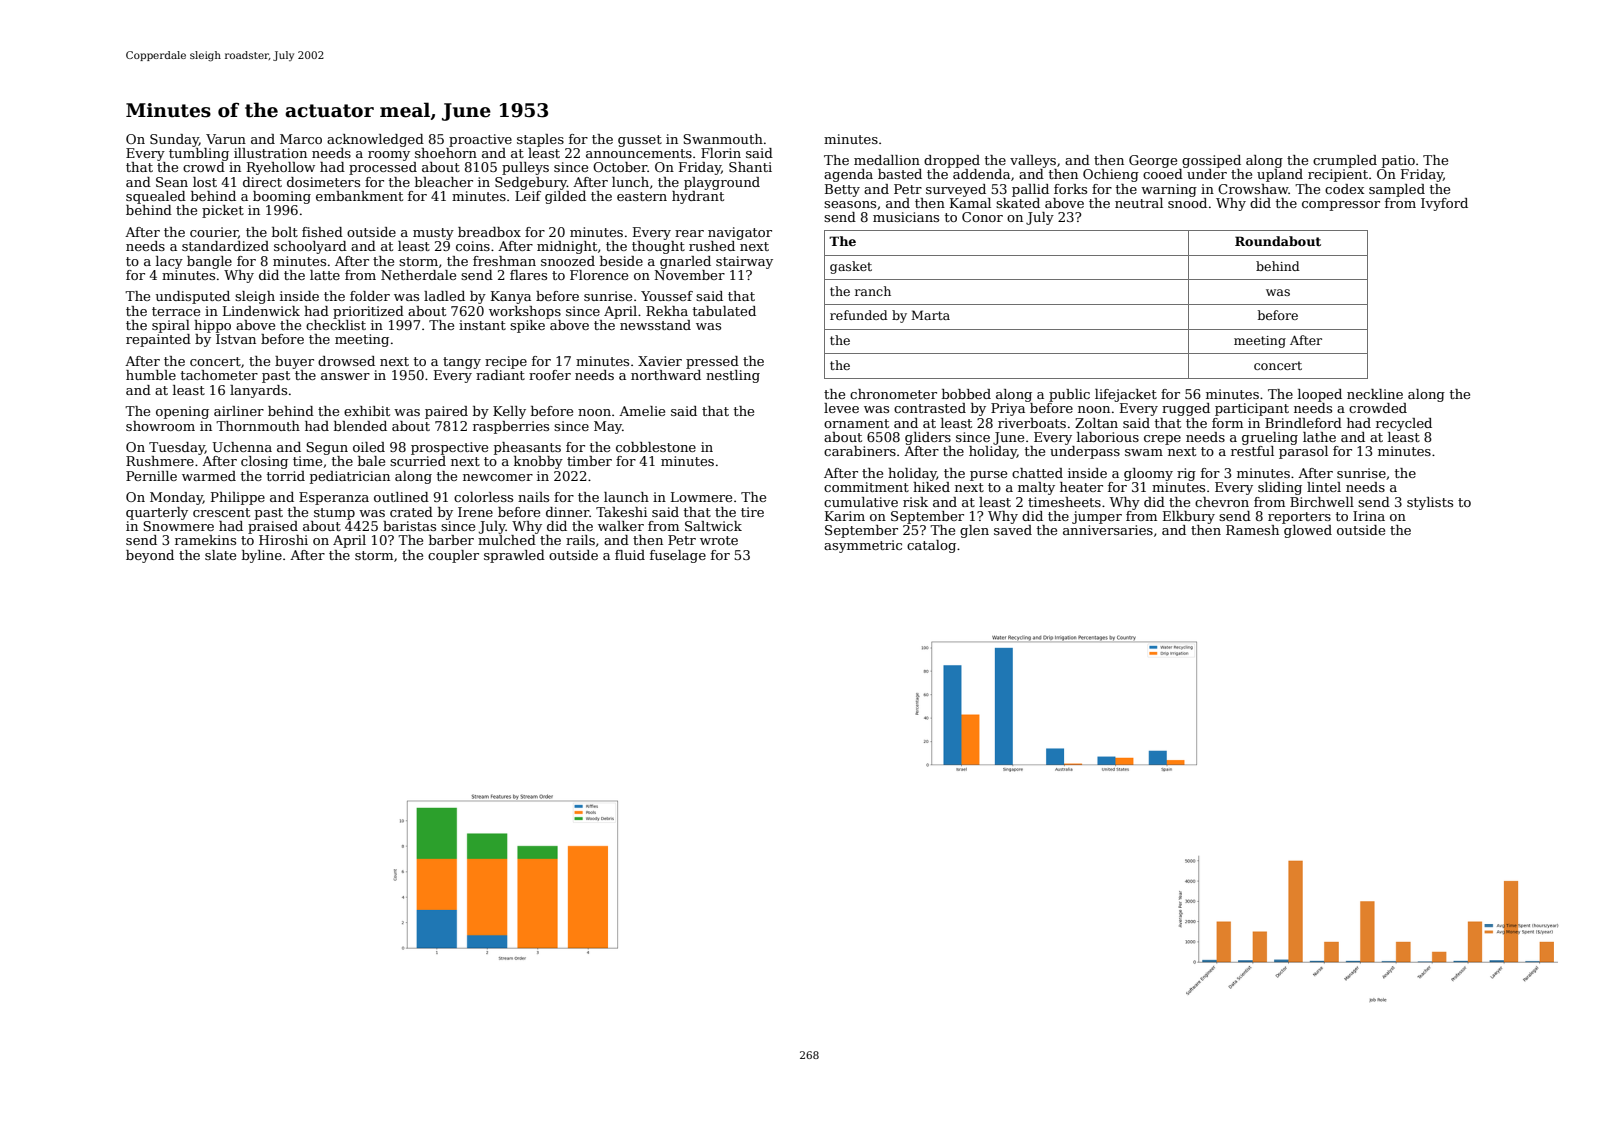  What do you see at coordinates (525, 168) in the screenshot?
I see `pulleys` at bounding box center [525, 168].
